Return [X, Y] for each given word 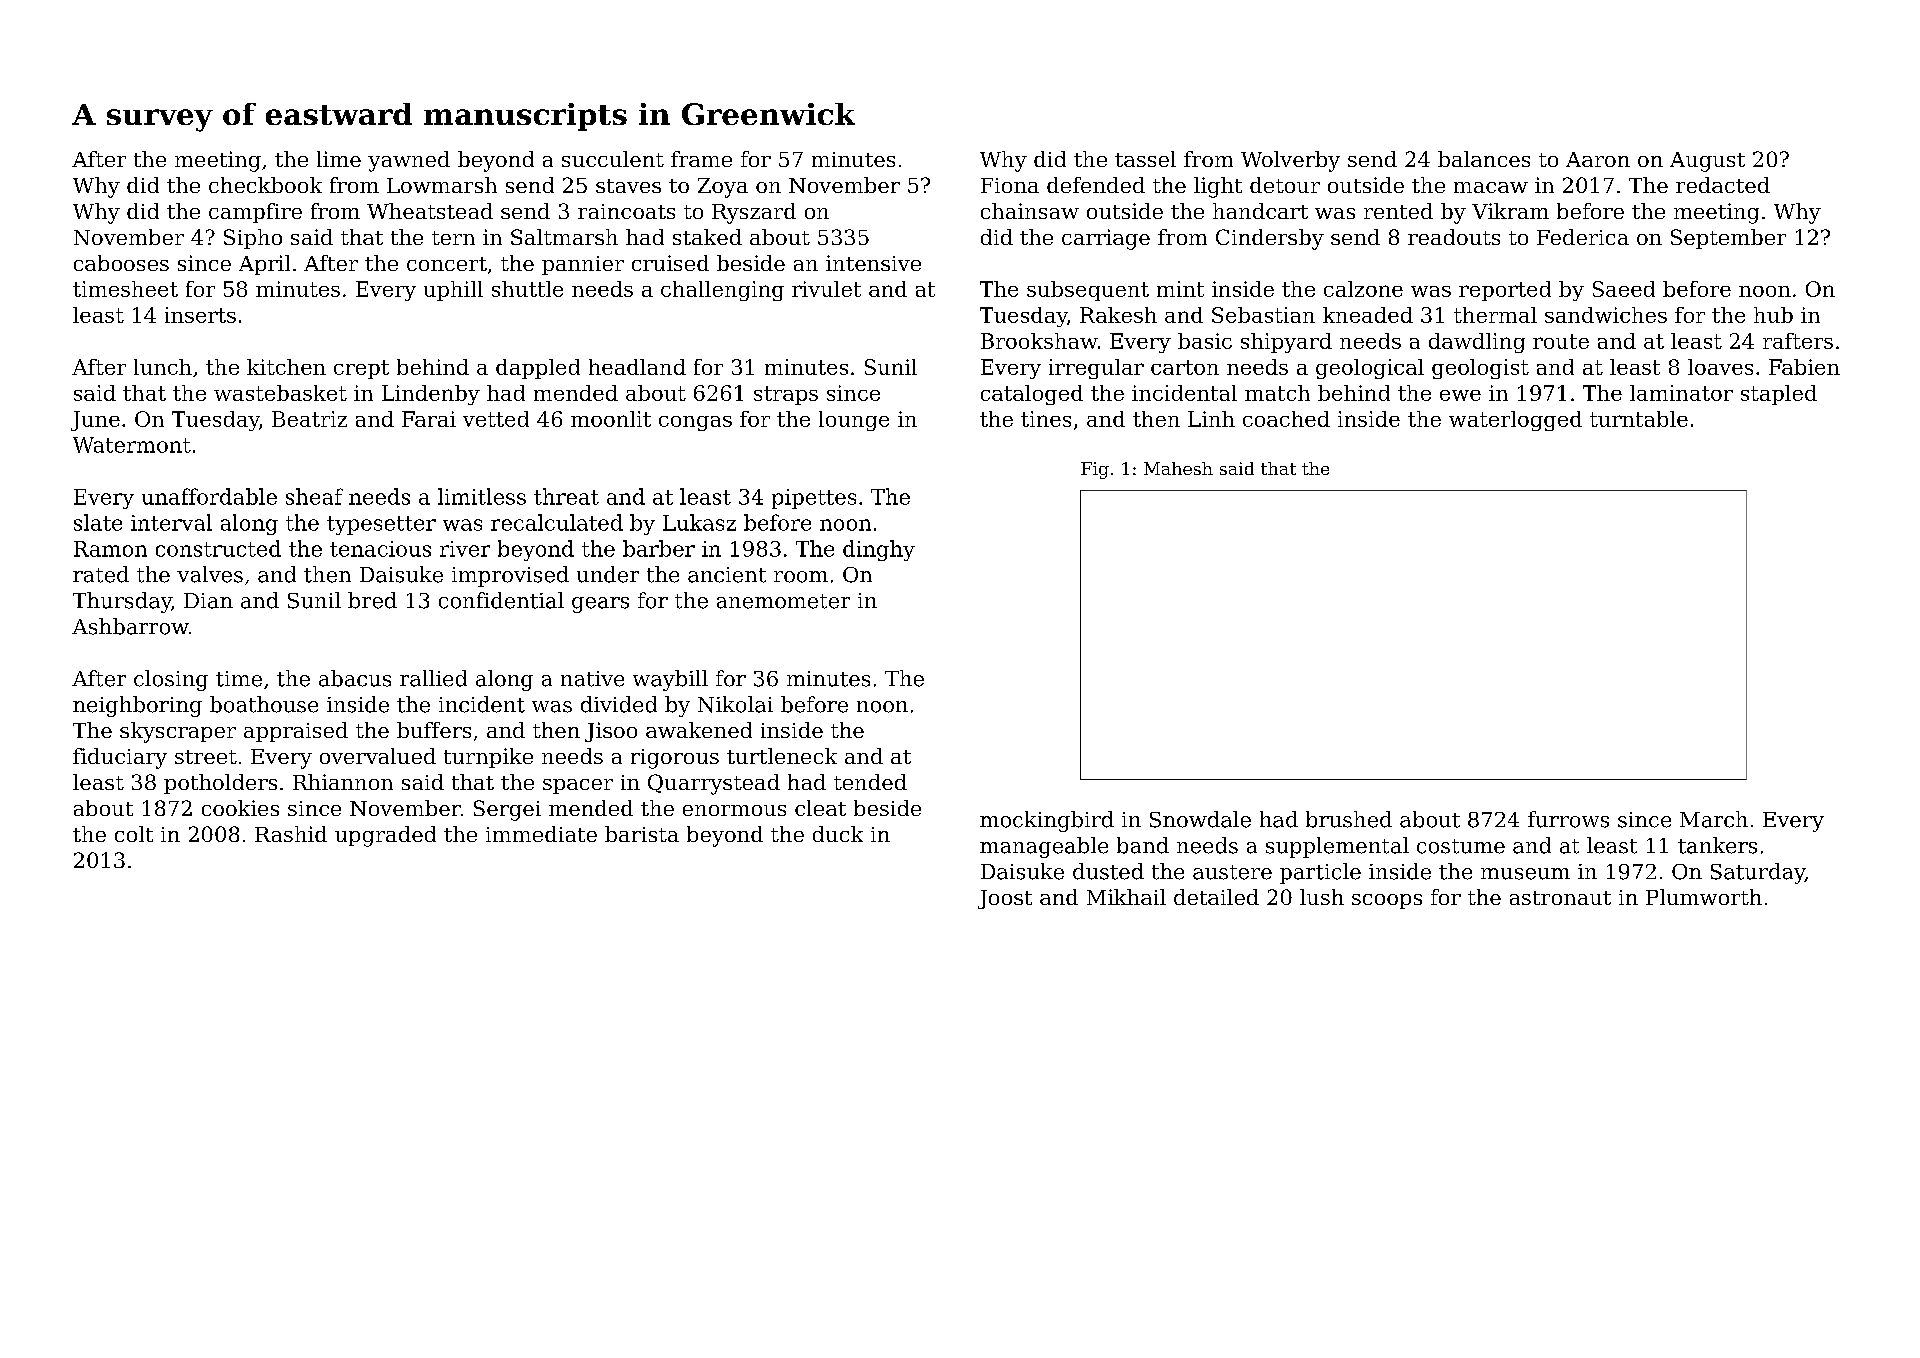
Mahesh [1178, 468]
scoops [1387, 901]
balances [1484, 159]
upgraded [385, 836]
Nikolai [735, 704]
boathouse [264, 704]
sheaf [314, 496]
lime [339, 159]
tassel [1145, 159]
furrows [1568, 819]
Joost [1005, 899]
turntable [1639, 419]
